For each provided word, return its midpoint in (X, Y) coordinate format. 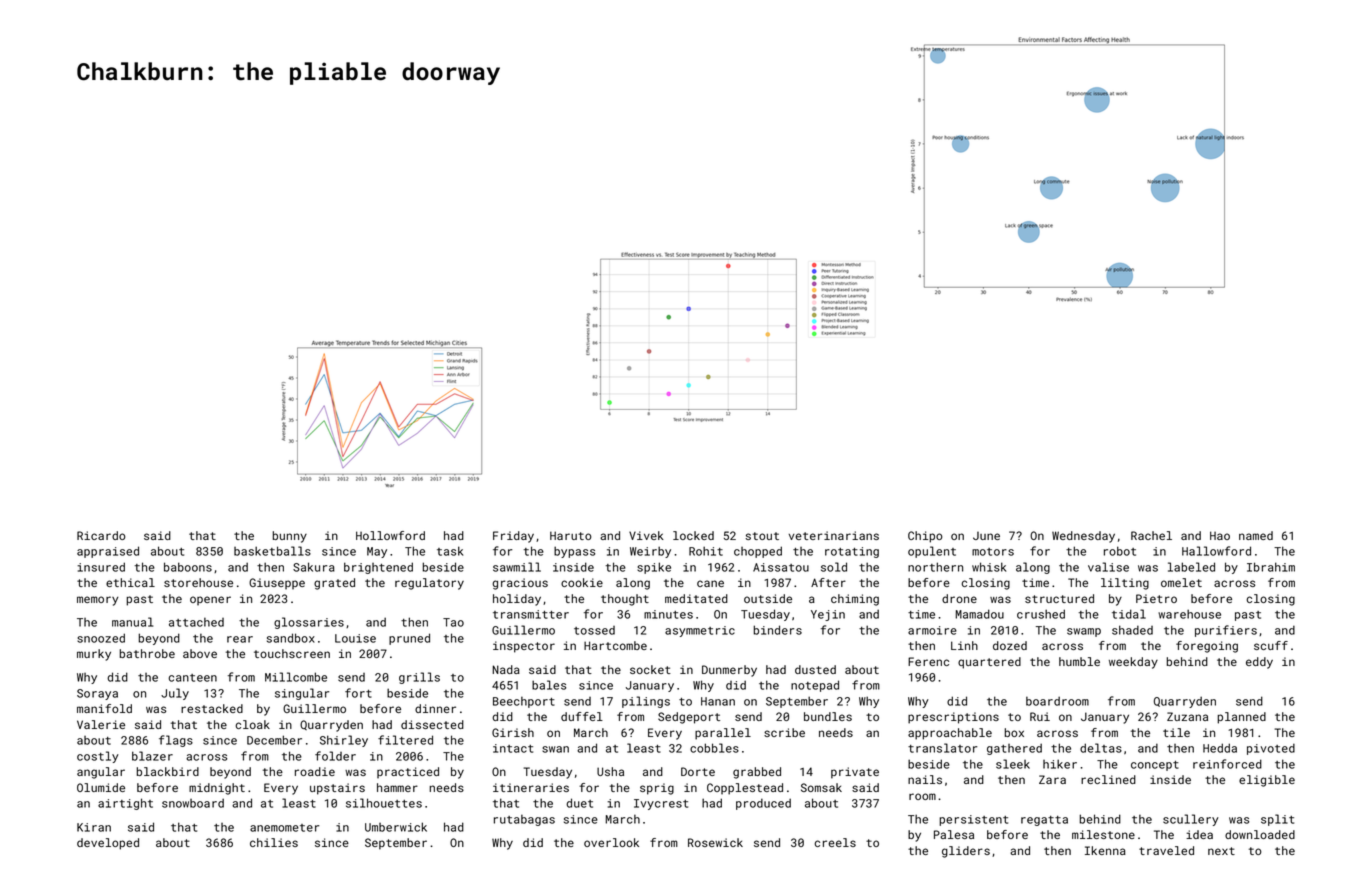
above (200, 653)
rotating (852, 552)
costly (98, 757)
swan (555, 749)
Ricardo (101, 535)
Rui (1040, 716)
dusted (815, 669)
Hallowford (1216, 551)
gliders (966, 852)
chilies (274, 842)
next (1221, 851)
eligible (1267, 781)
